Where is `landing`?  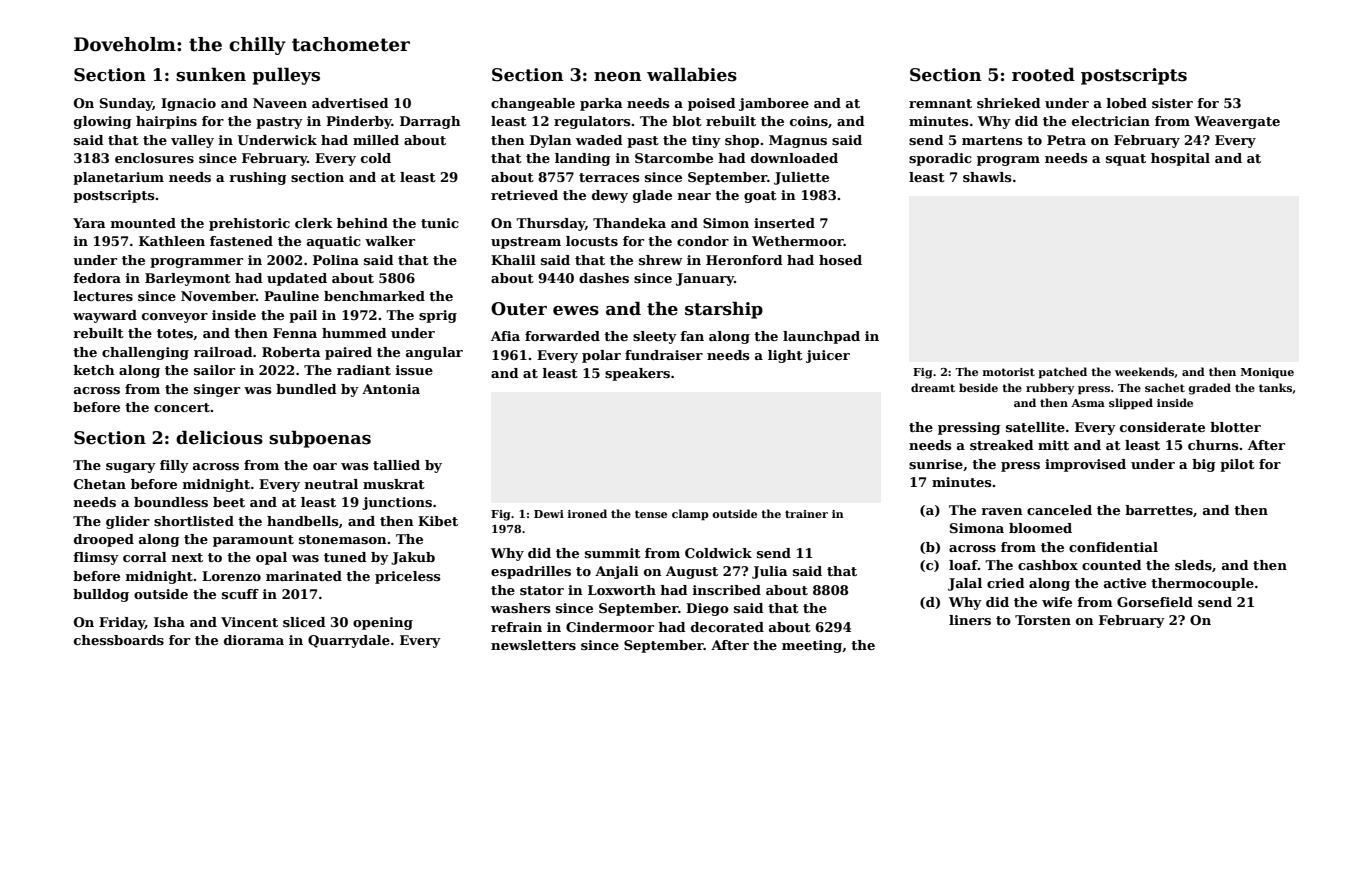
landing is located at coordinates (582, 159).
